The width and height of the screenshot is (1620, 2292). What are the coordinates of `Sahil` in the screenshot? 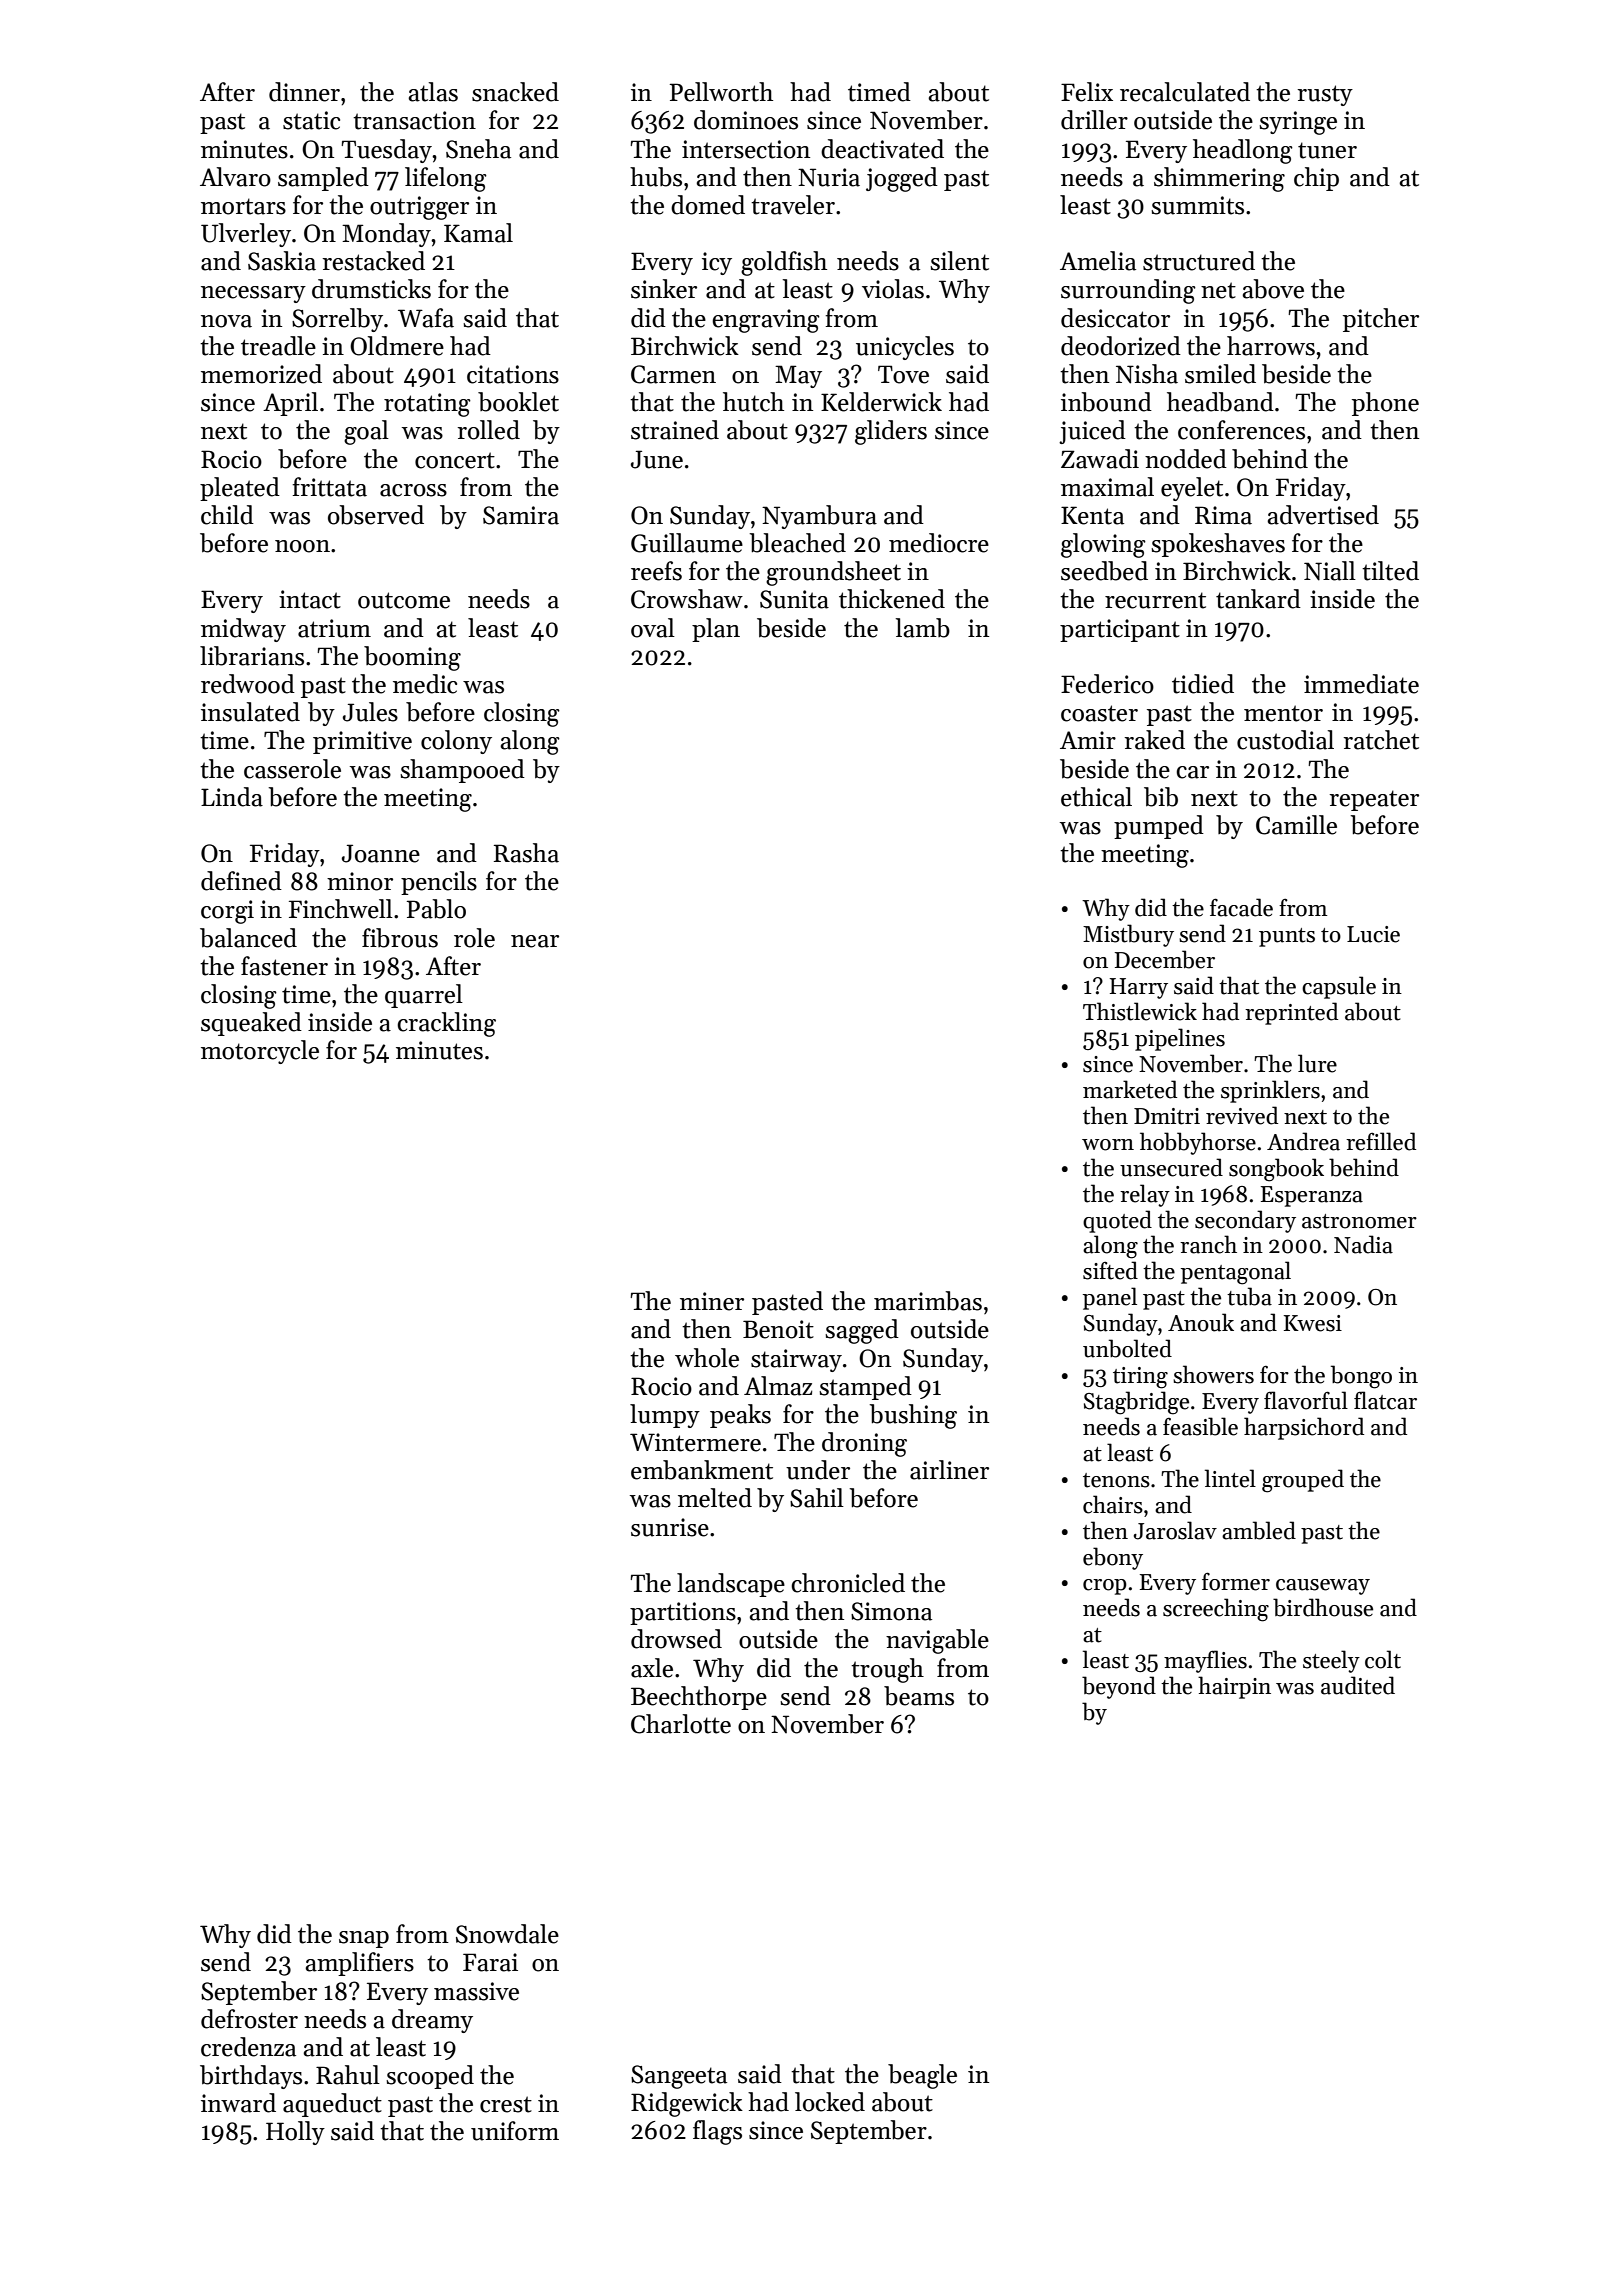 It's located at (817, 1498).
